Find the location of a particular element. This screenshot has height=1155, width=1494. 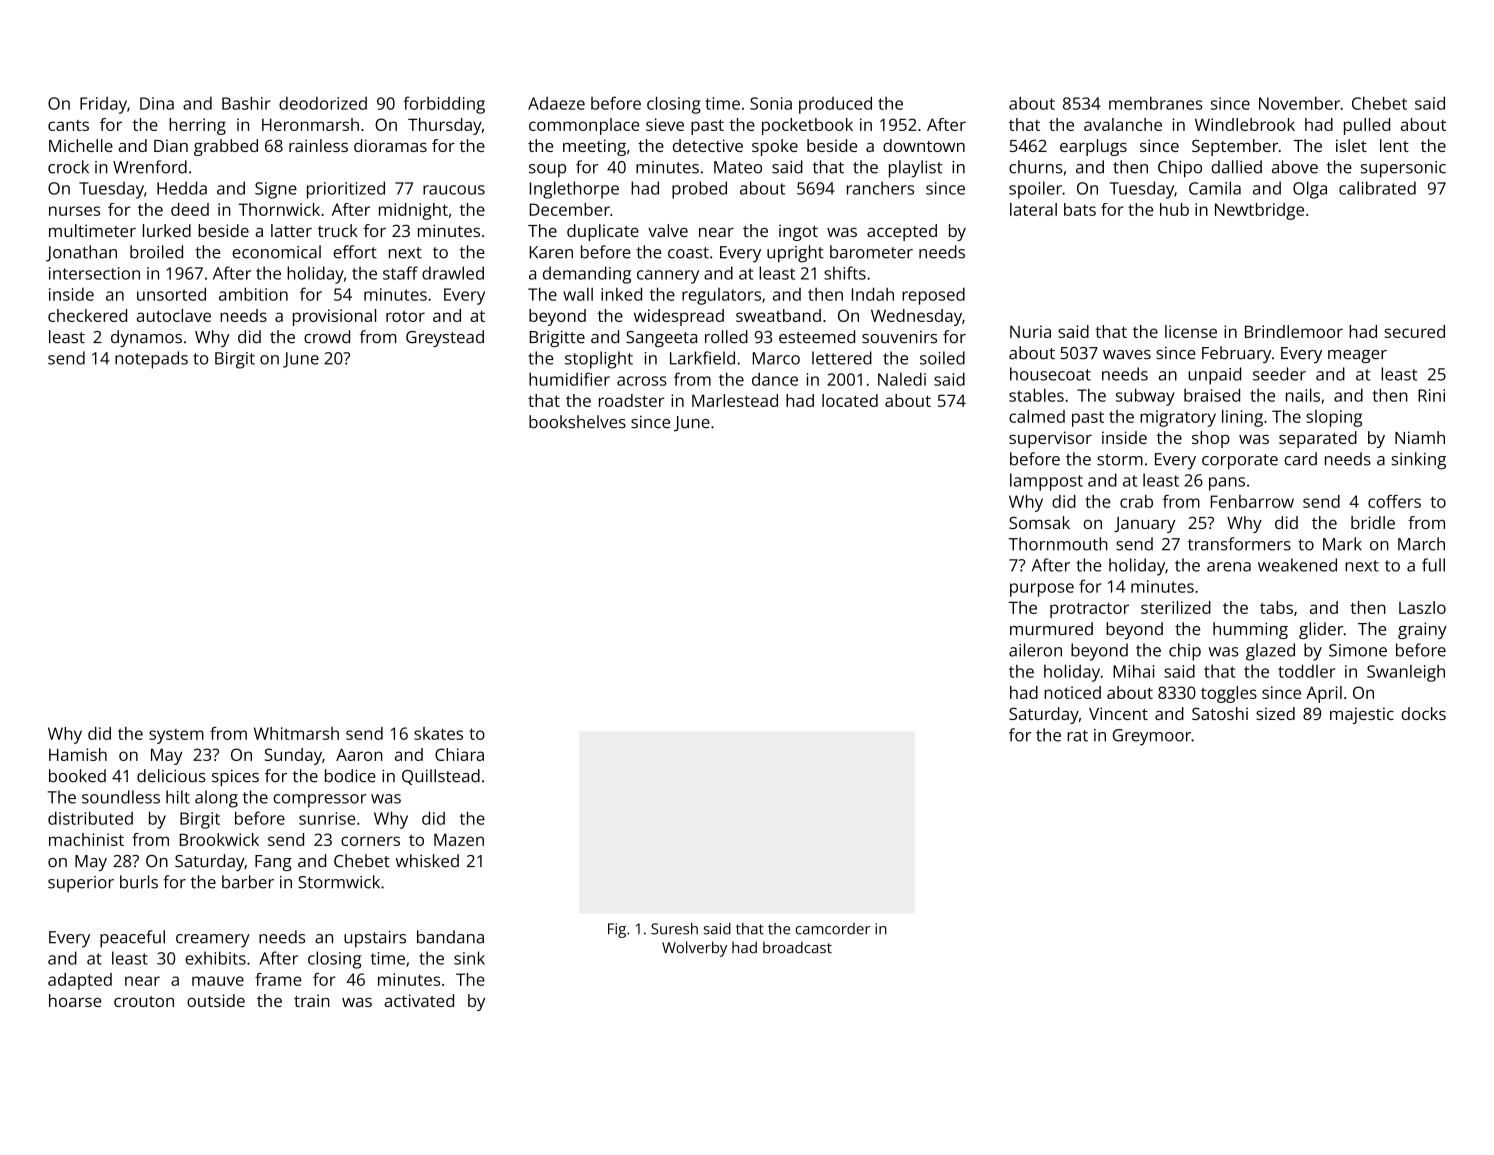

Greymoor is located at coordinates (1152, 737).
